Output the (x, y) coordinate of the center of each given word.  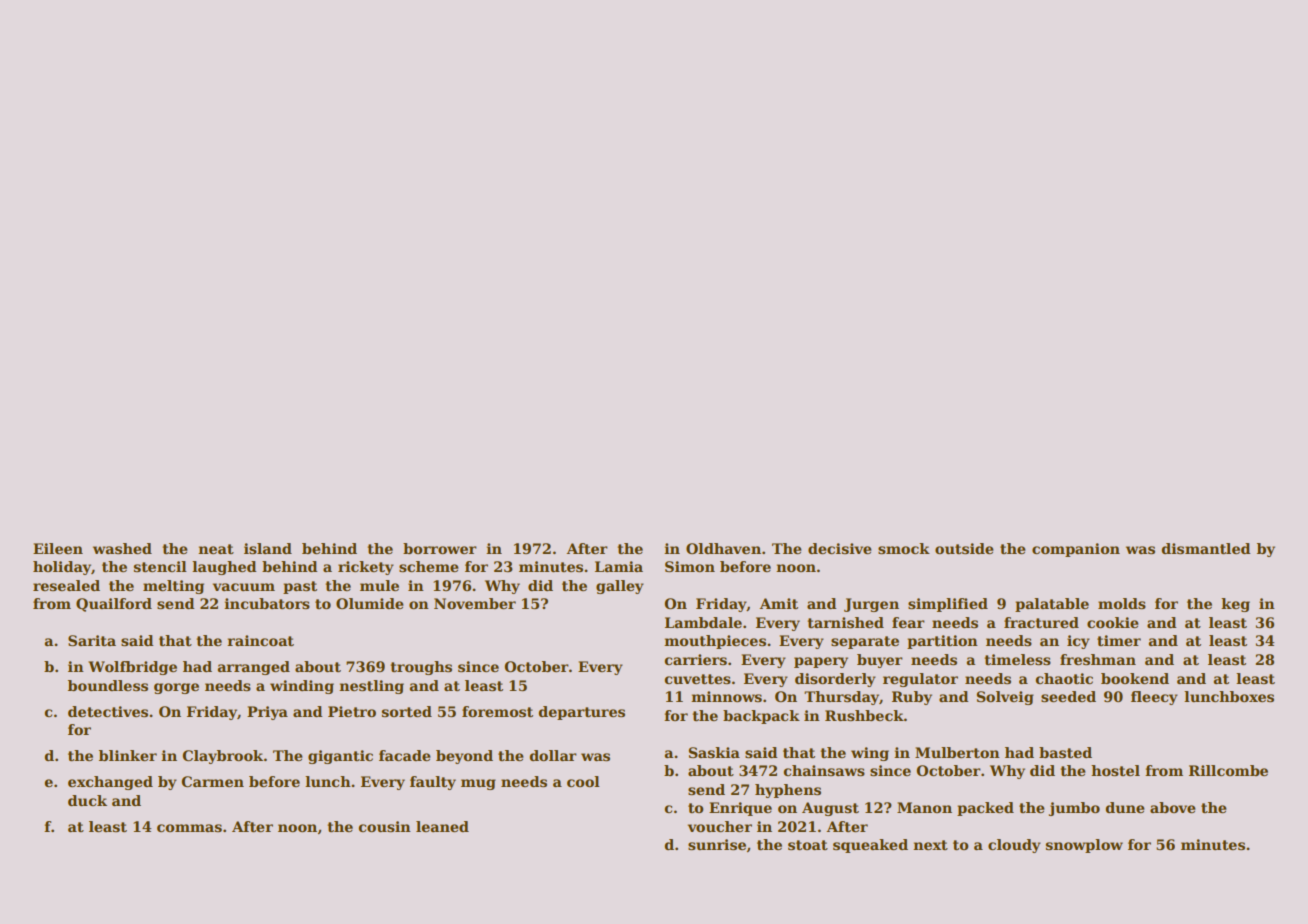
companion (1076, 550)
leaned (442, 826)
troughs (421, 668)
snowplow (1084, 846)
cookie (1113, 622)
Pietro (352, 711)
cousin (384, 826)
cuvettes (697, 679)
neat (216, 549)
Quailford (114, 605)
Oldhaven (723, 548)
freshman (1098, 659)
